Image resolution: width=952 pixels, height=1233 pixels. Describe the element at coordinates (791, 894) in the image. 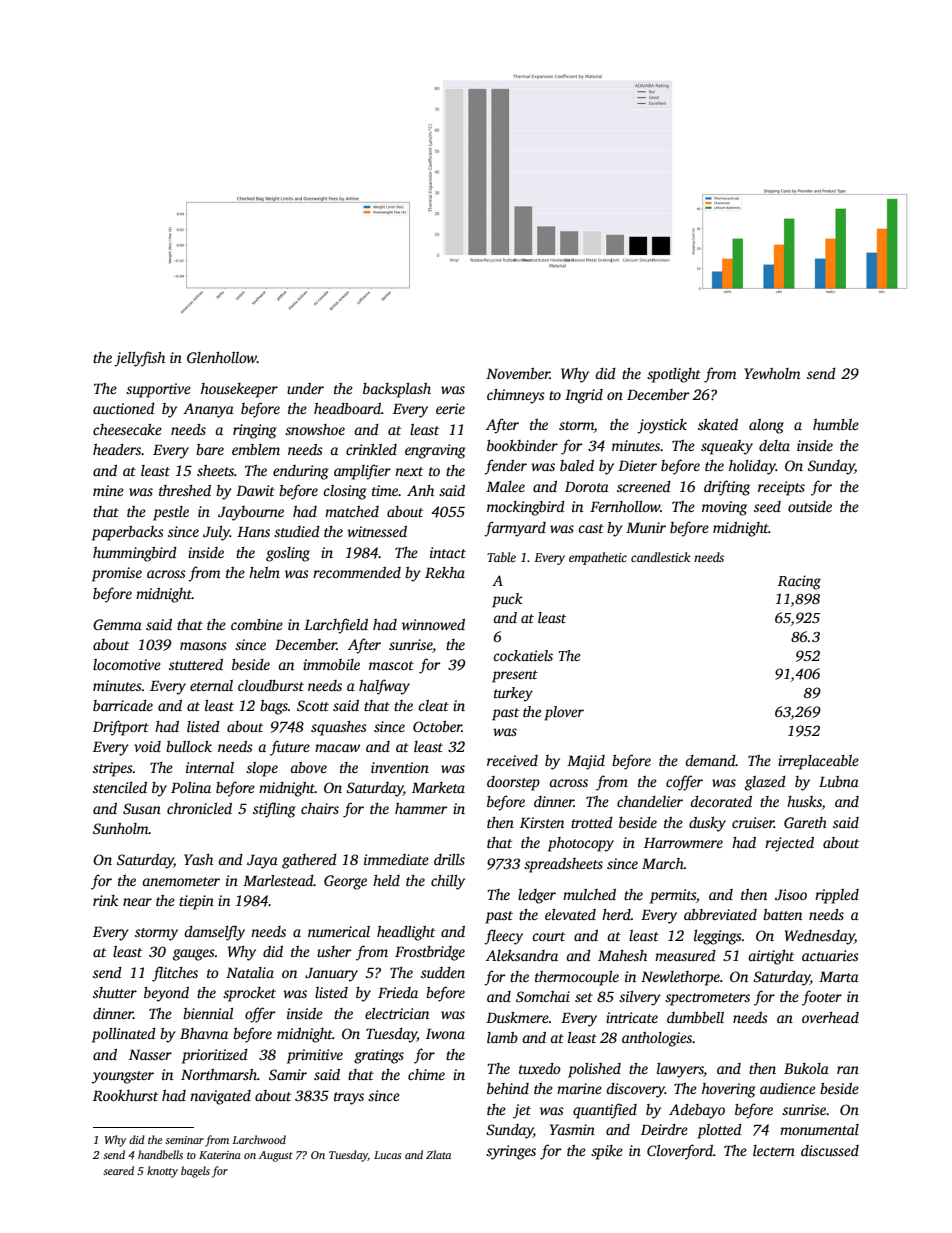

I see `Jisoo` at that location.
